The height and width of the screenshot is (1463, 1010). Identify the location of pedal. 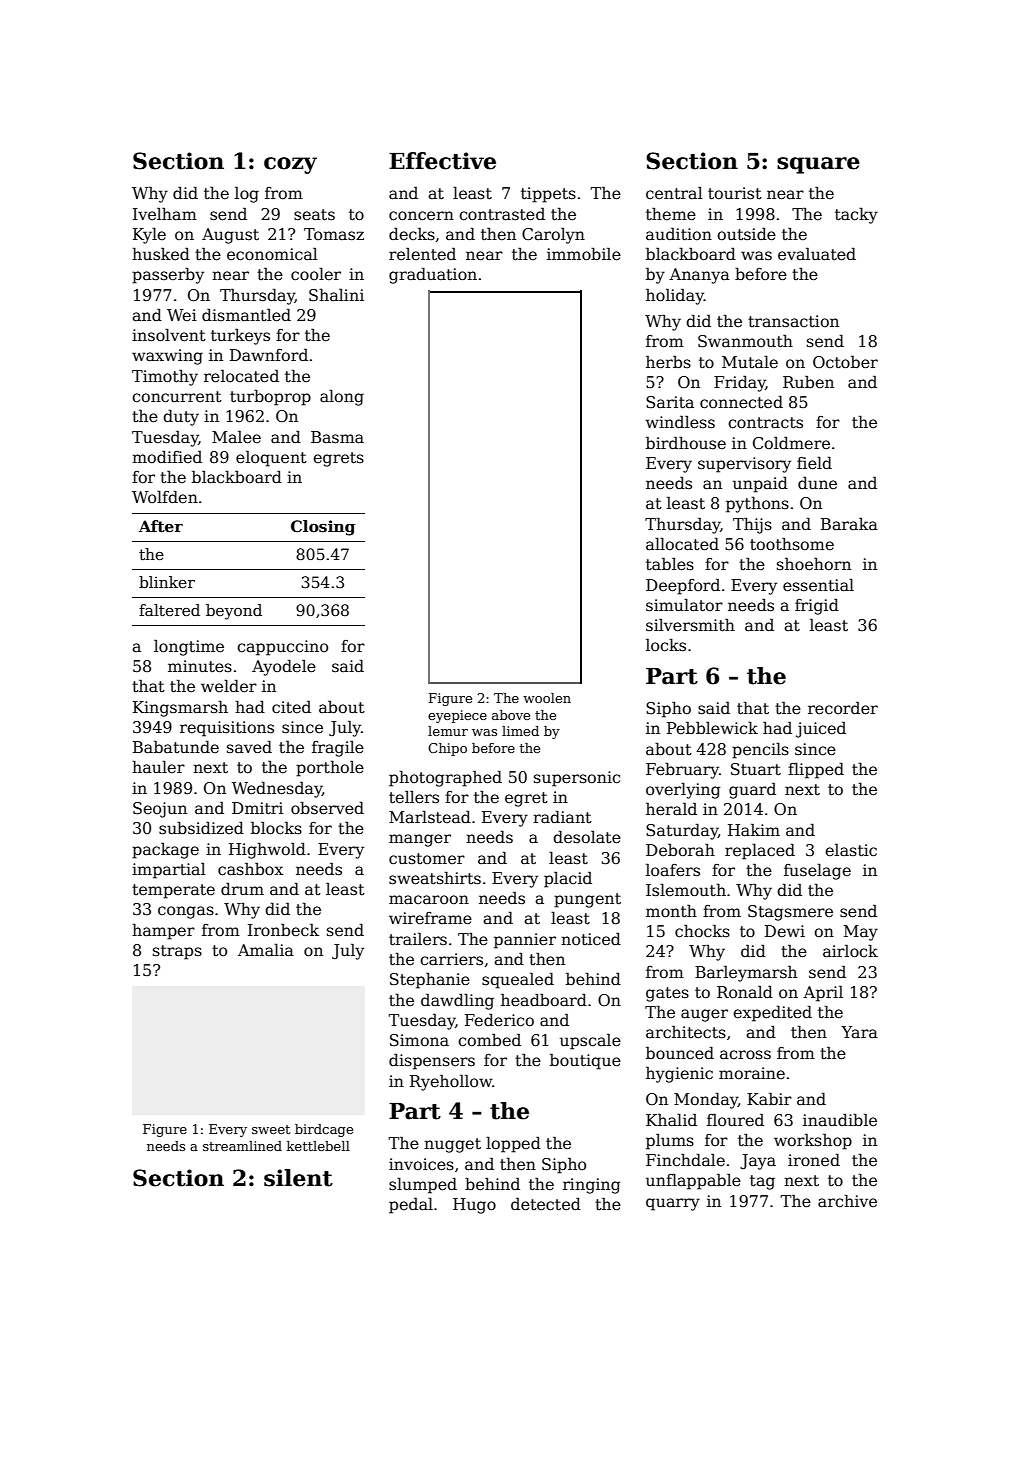
(411, 1205).
